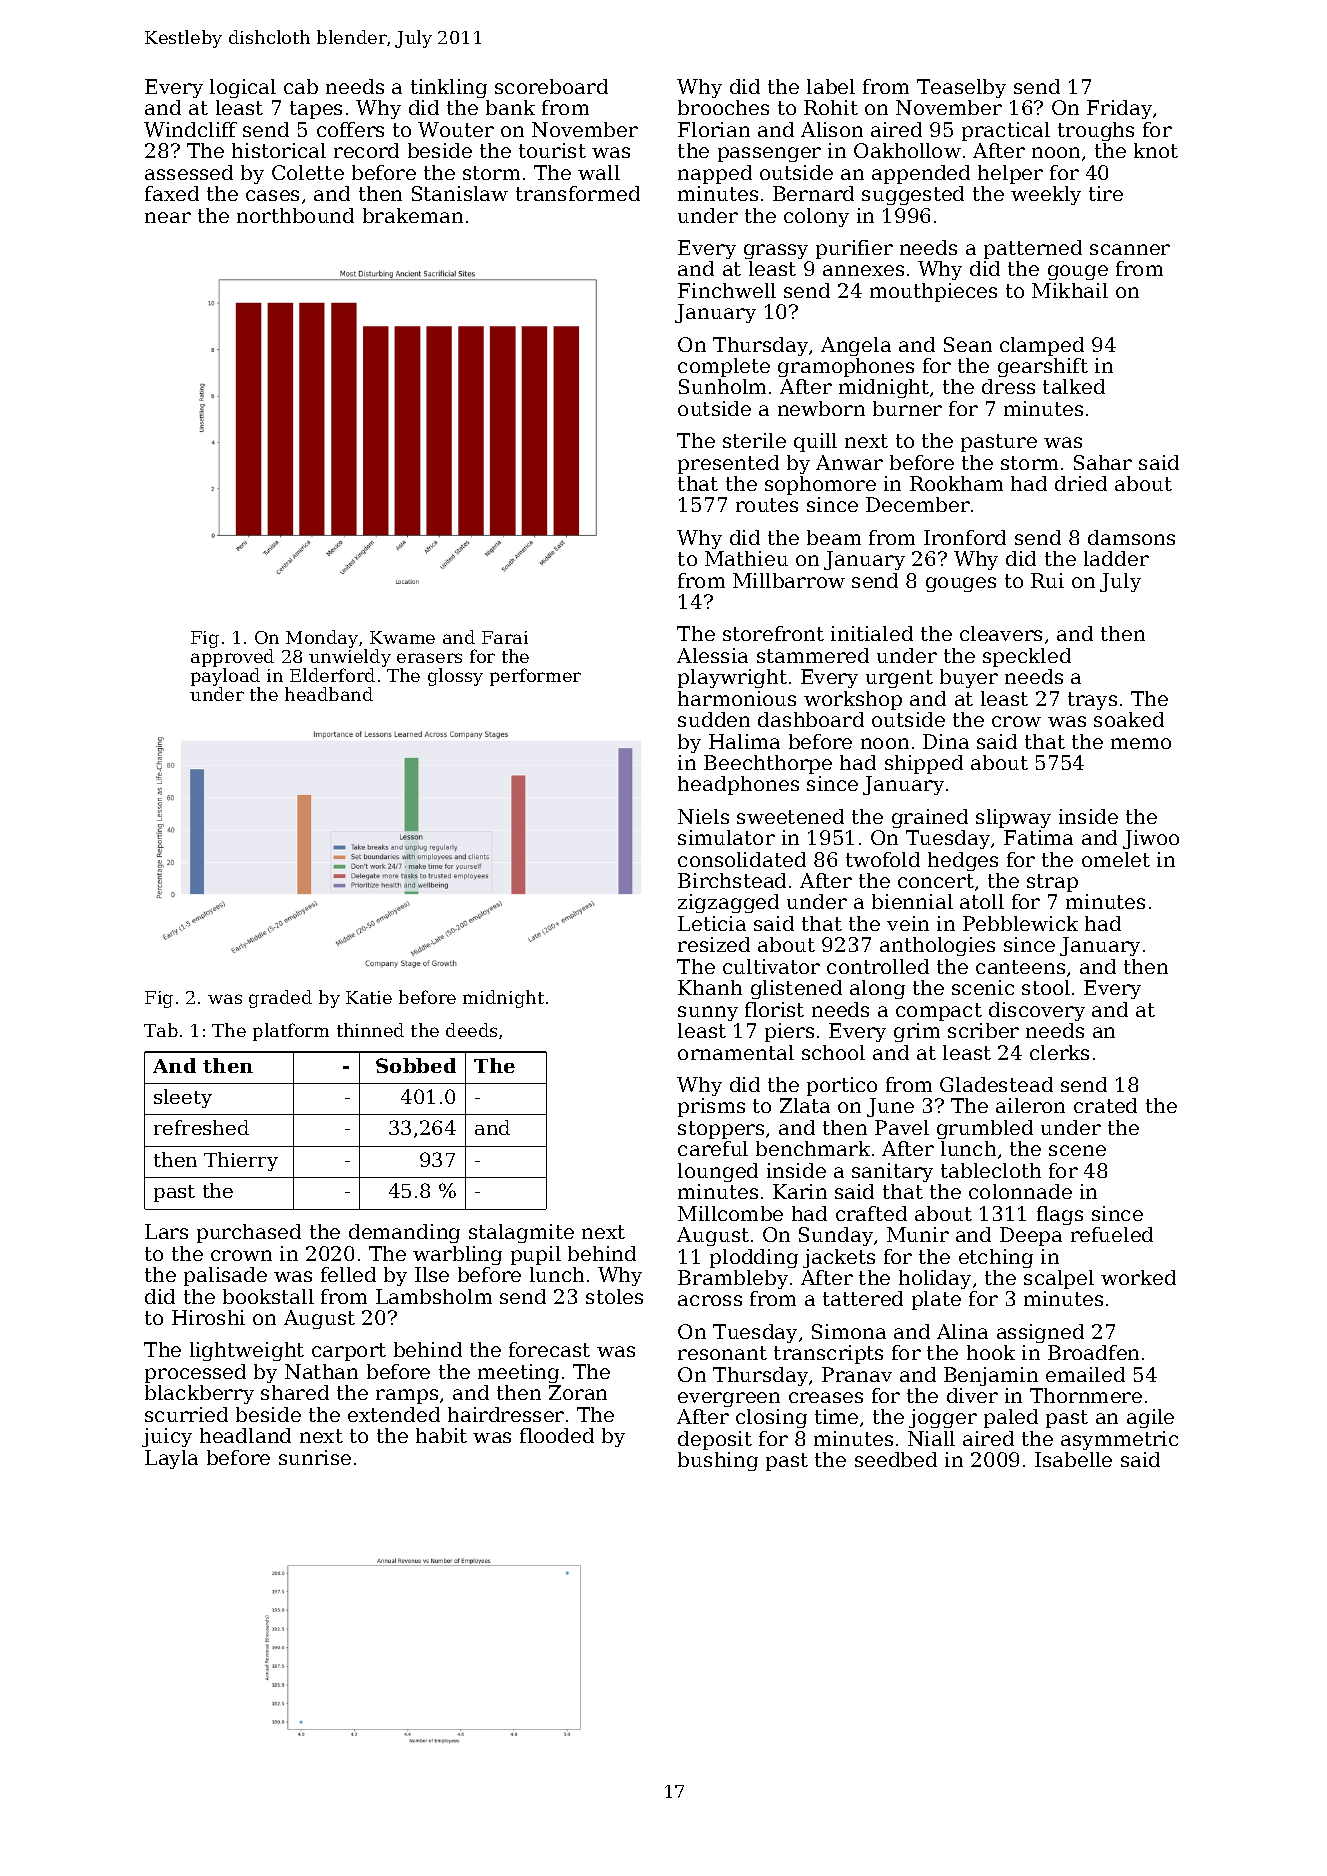 The width and height of the image is (1327, 1876). What do you see at coordinates (1116, 558) in the image?
I see `ladder` at bounding box center [1116, 558].
